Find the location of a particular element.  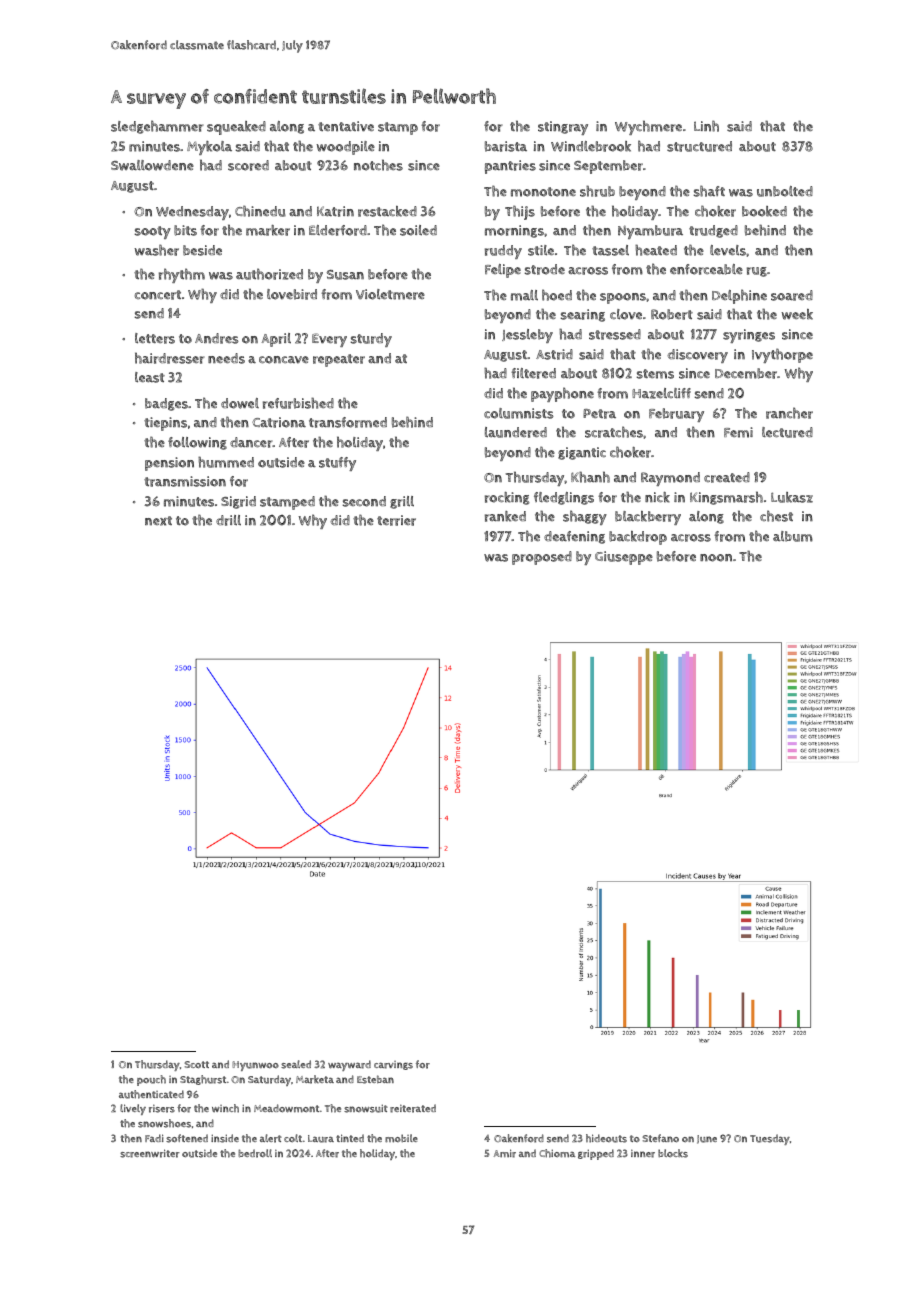

sooty is located at coordinates (153, 232).
